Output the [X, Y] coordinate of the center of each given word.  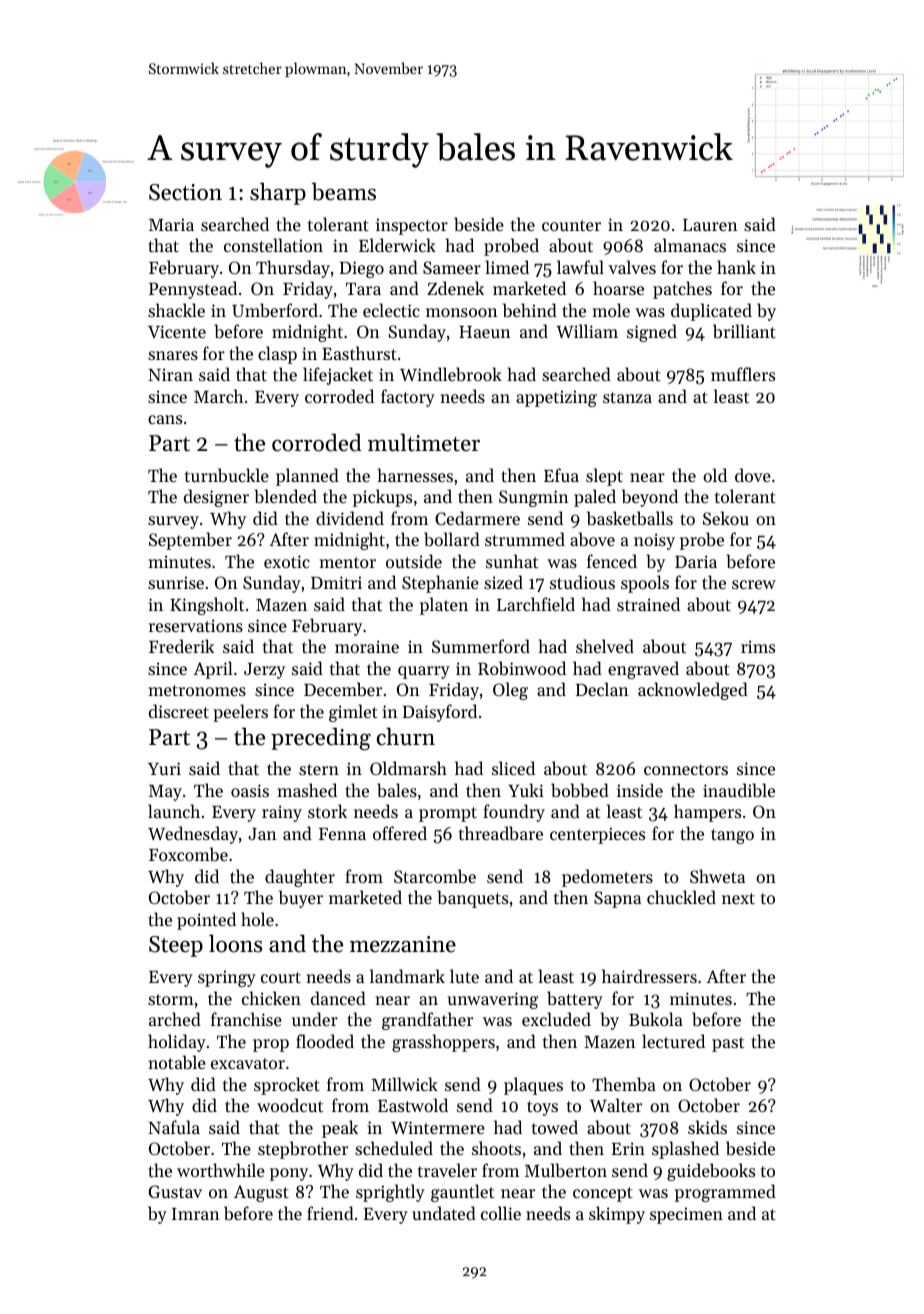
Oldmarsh [408, 768]
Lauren [710, 225]
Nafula [174, 1127]
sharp [278, 193]
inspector [412, 226]
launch [174, 811]
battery [575, 1000]
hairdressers [649, 976]
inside [640, 790]
